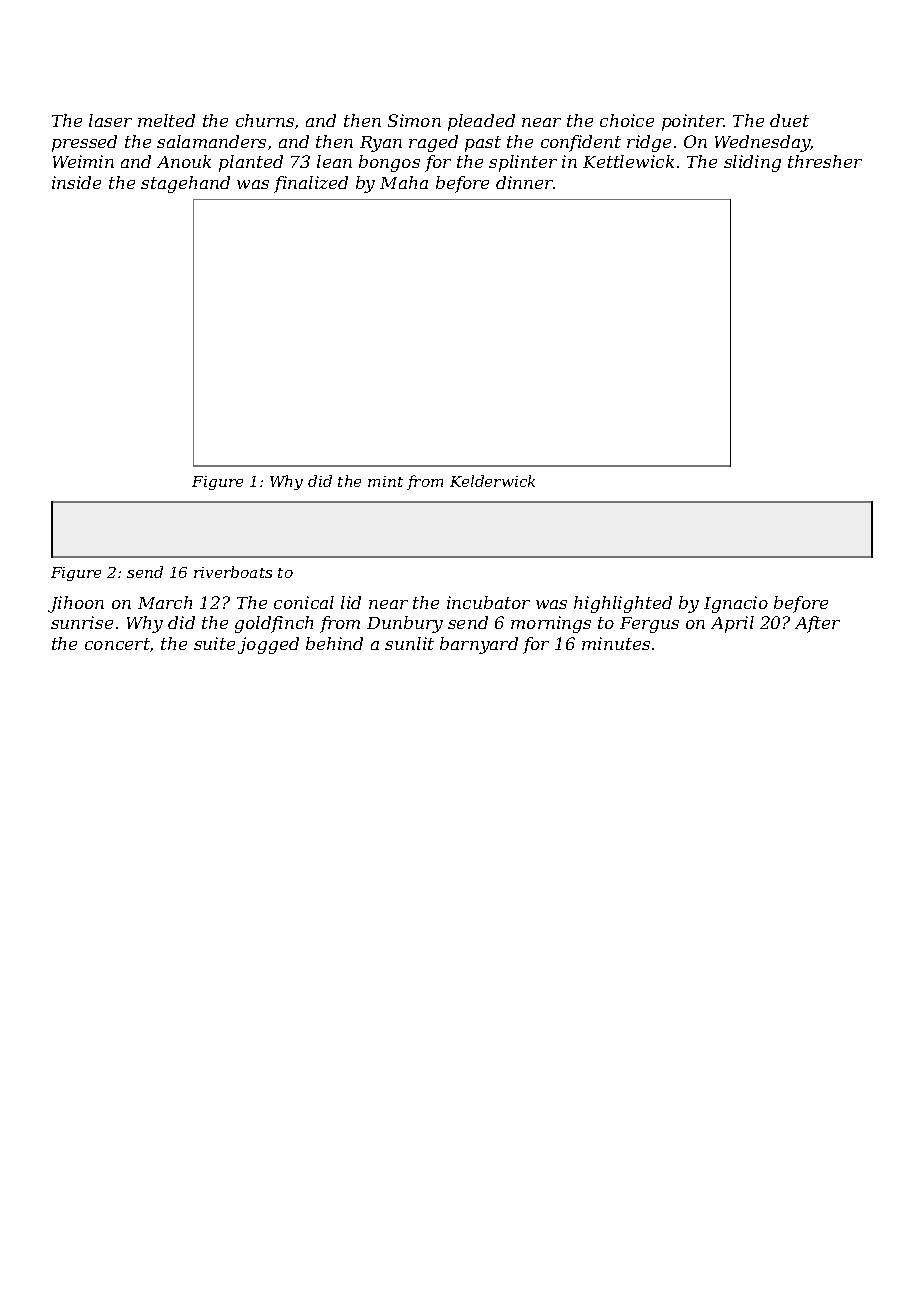 Image resolution: width=924 pixels, height=1308 pixels. I want to click on April, so click(732, 624).
